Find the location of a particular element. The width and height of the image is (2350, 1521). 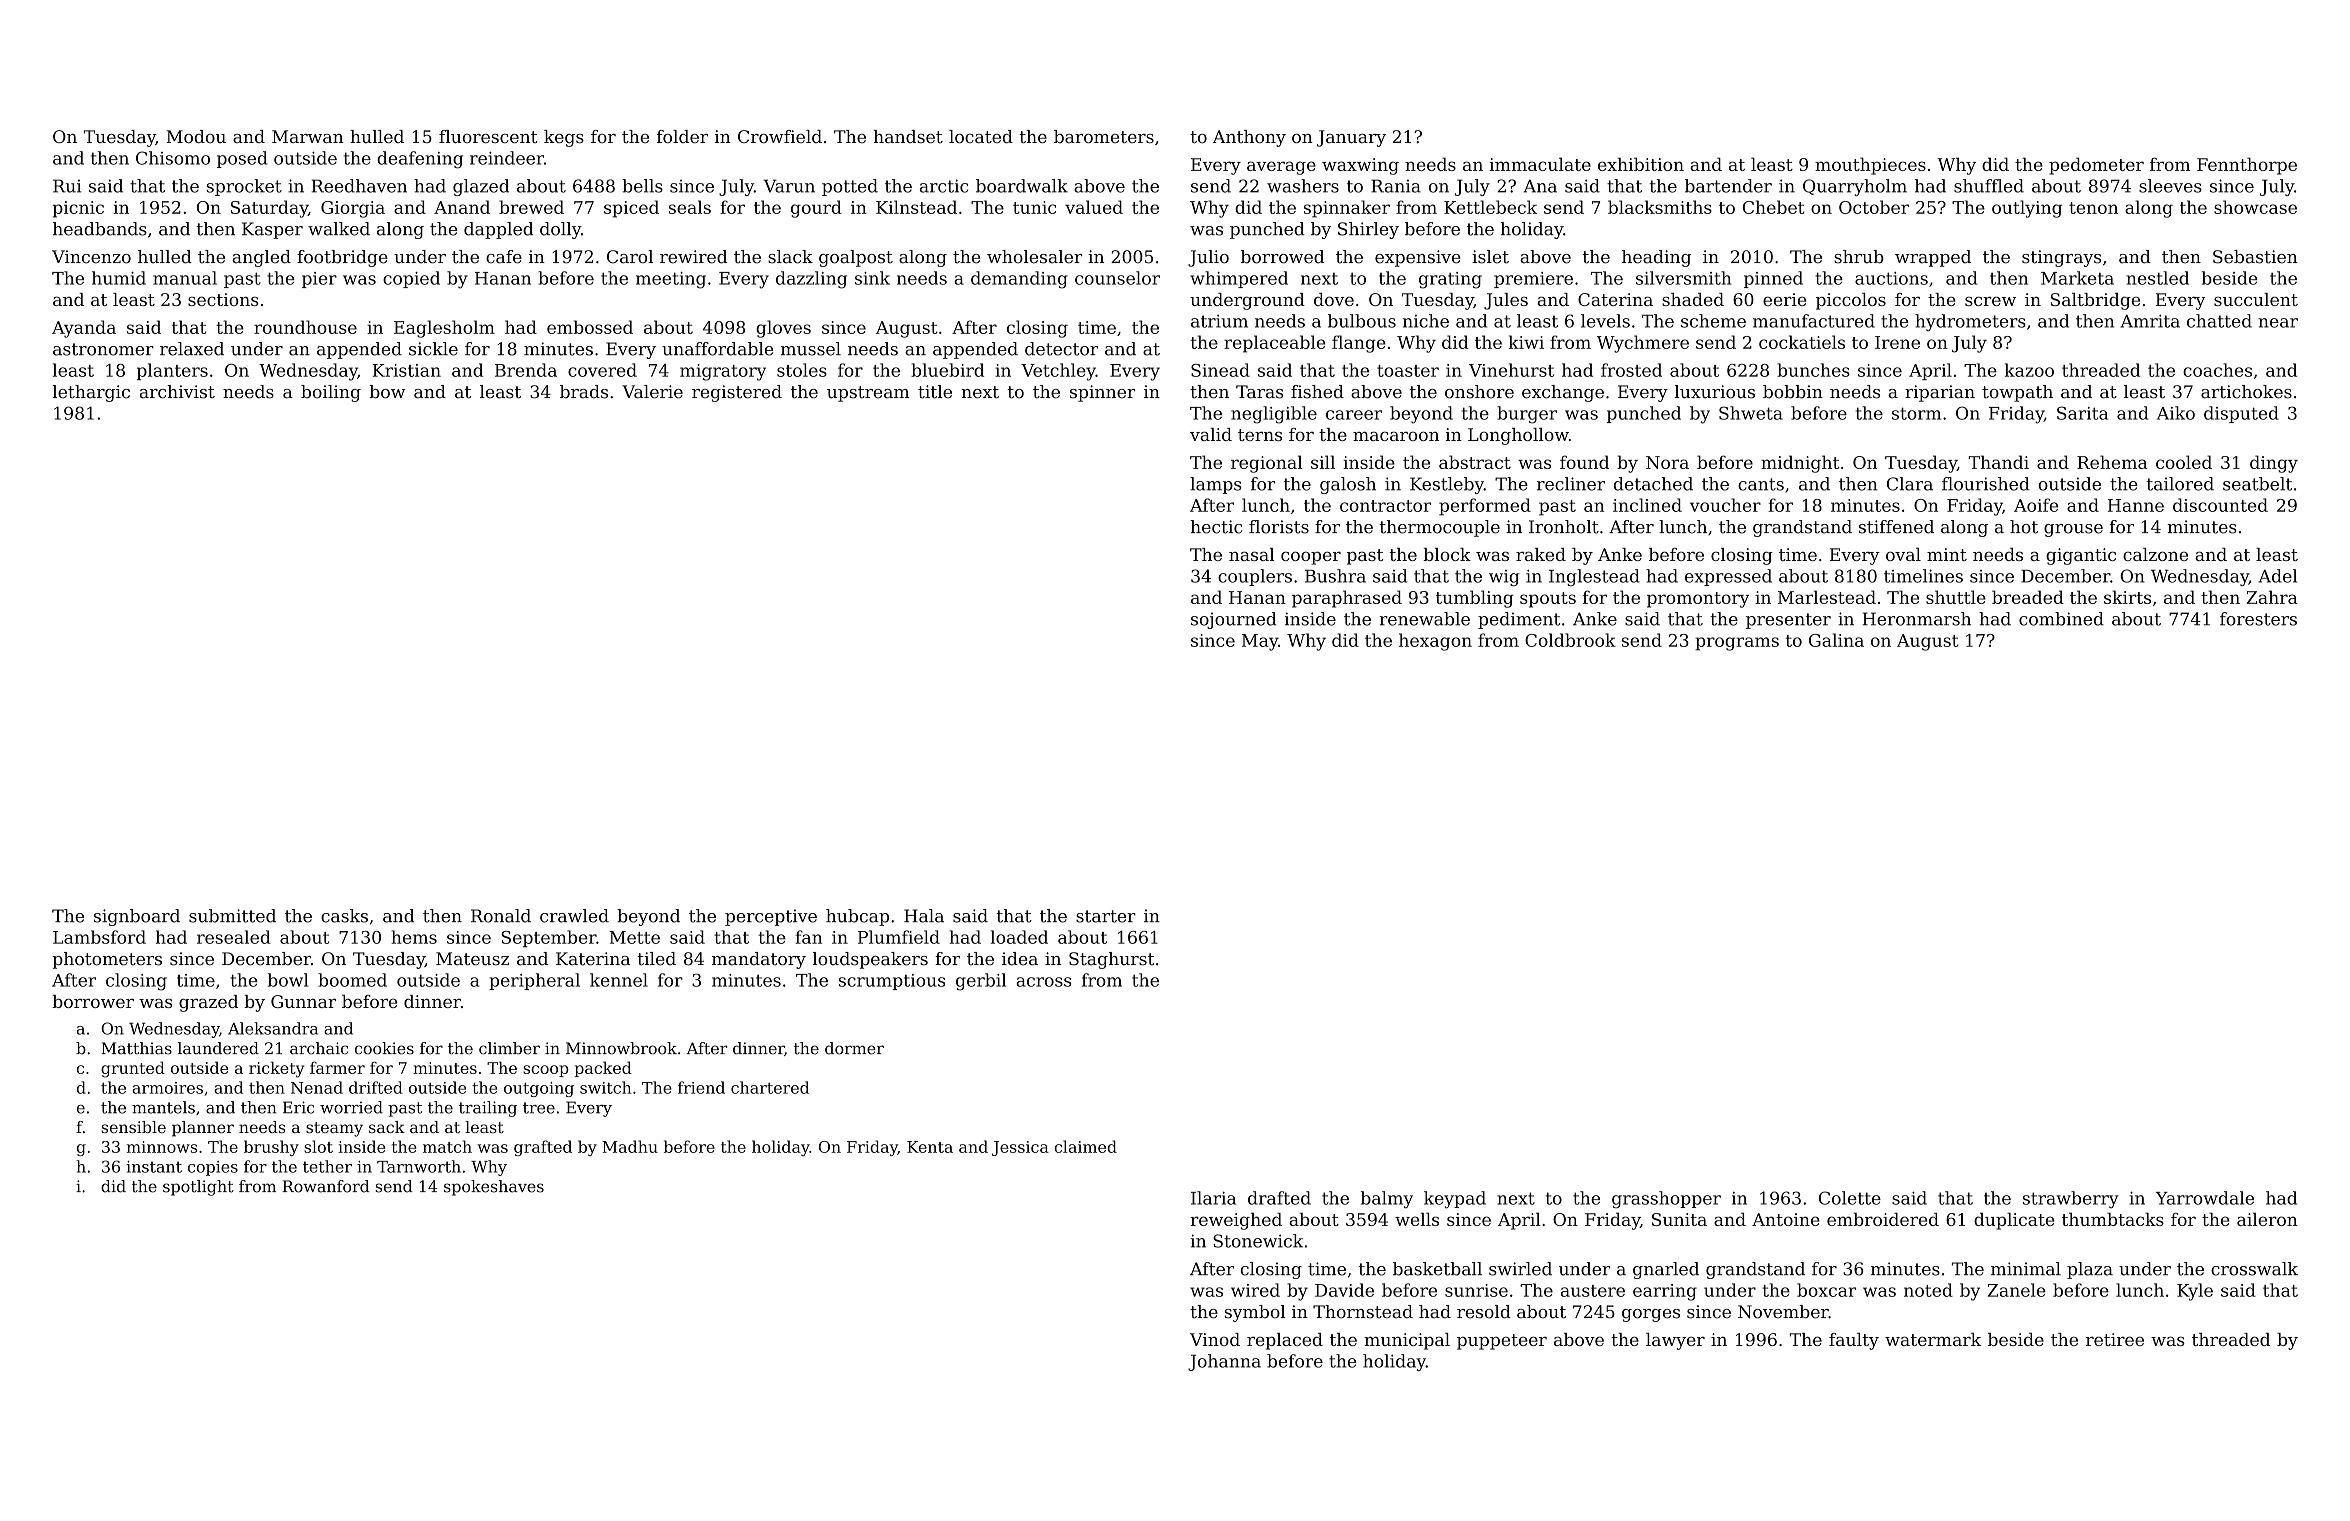

embossed is located at coordinates (590, 327).
